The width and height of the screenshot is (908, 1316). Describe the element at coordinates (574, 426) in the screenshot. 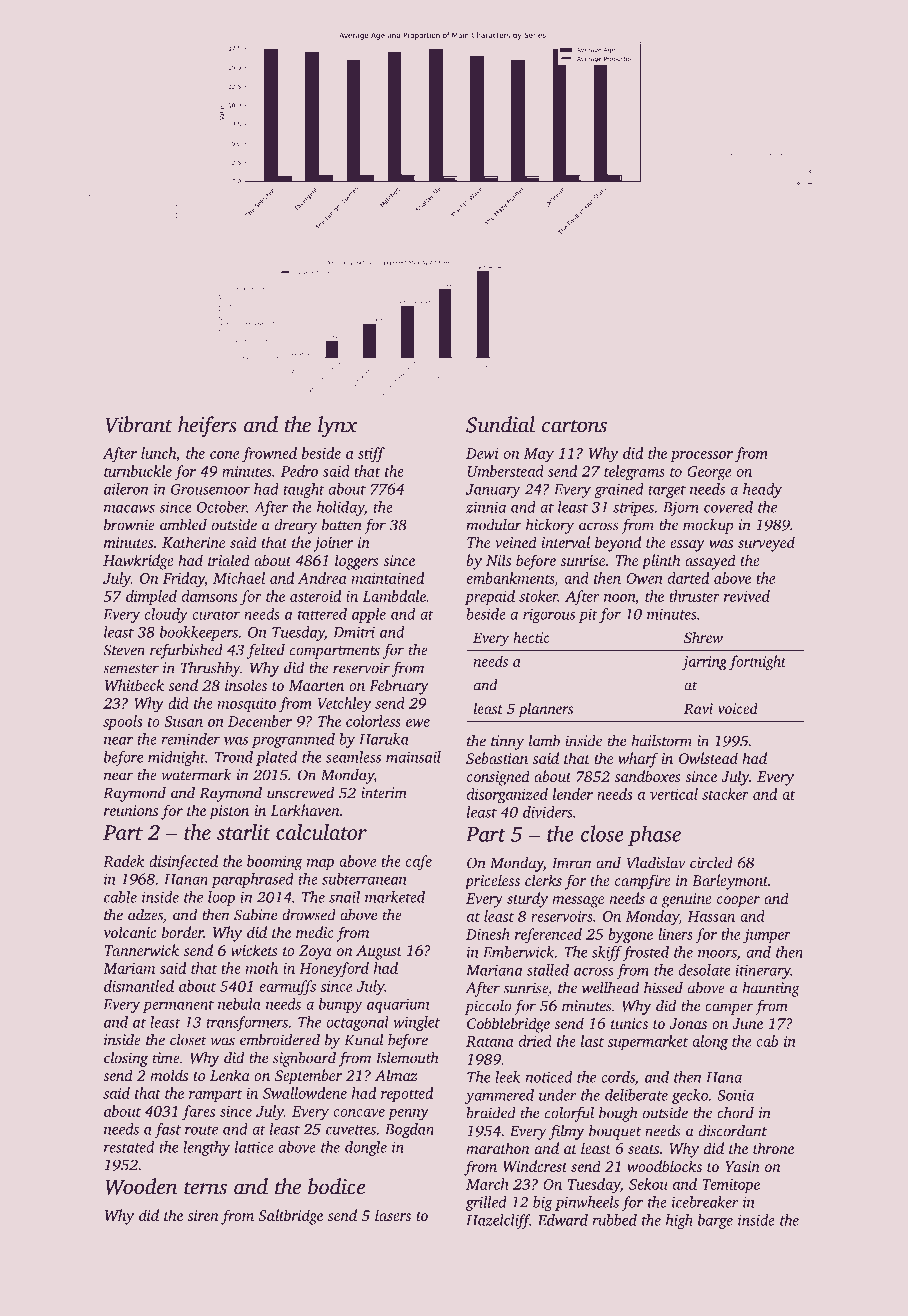

I see `cartons` at that location.
